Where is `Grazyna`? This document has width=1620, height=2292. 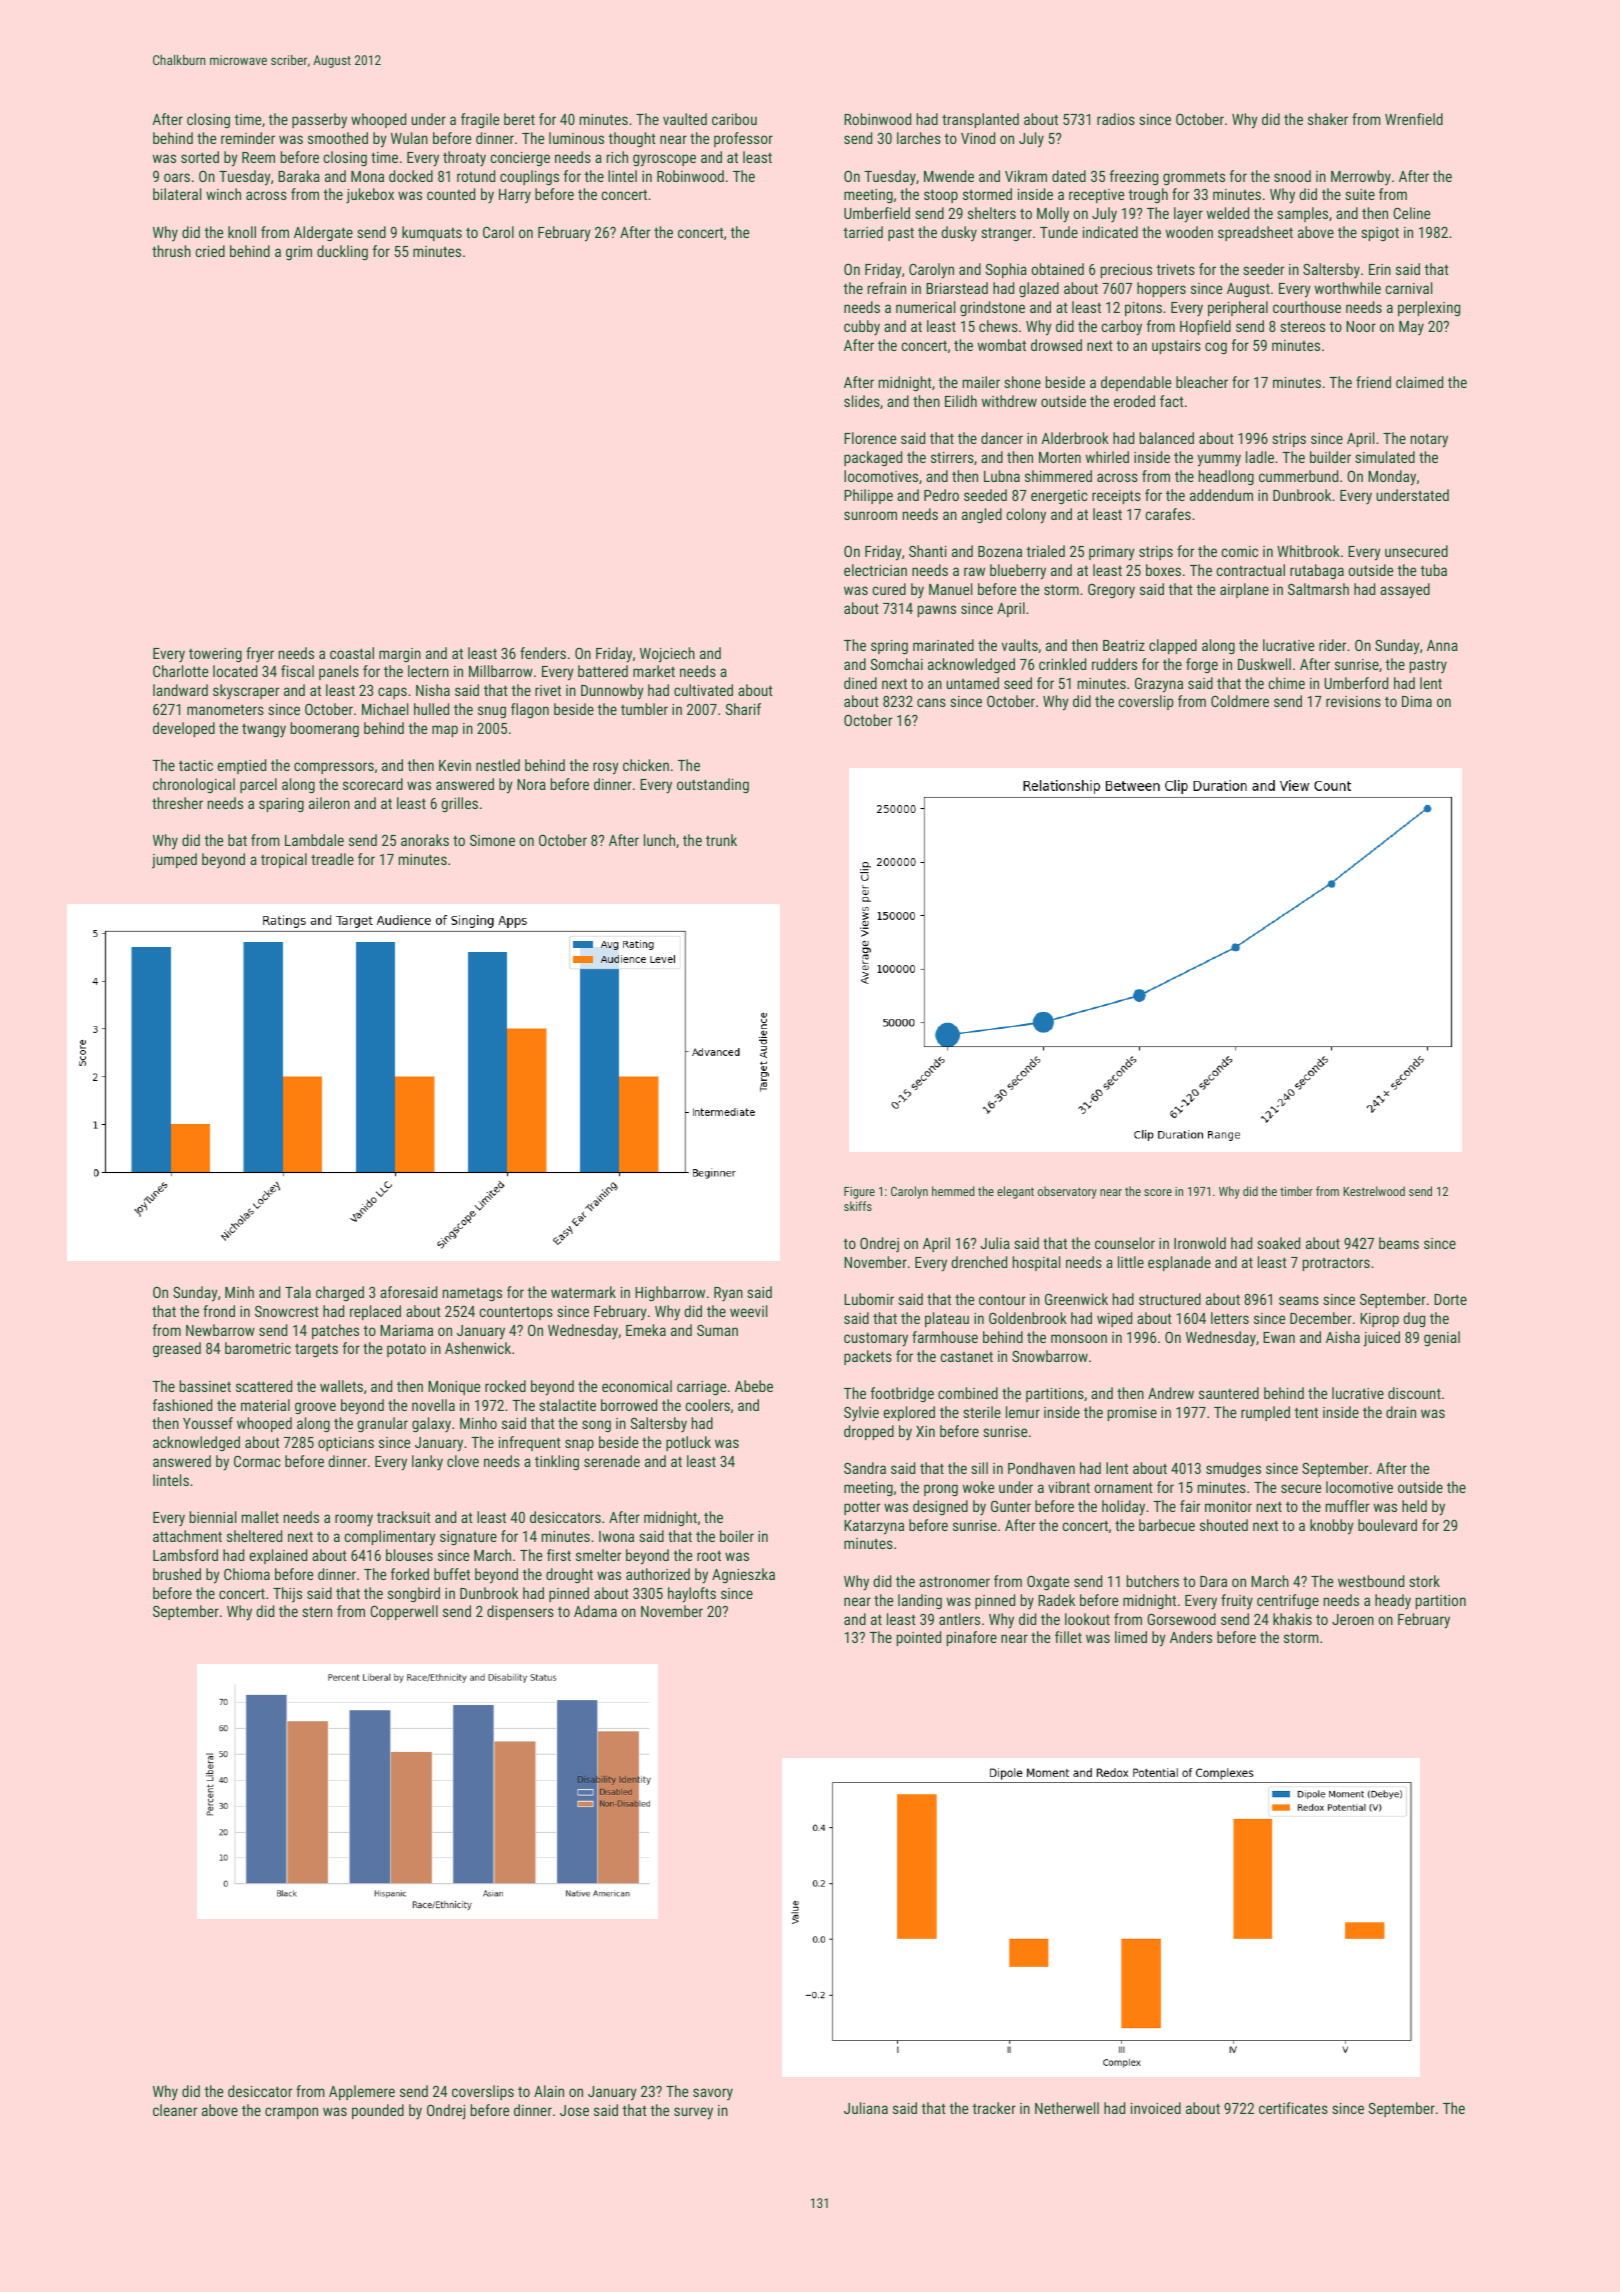 Grazyna is located at coordinates (1159, 685).
